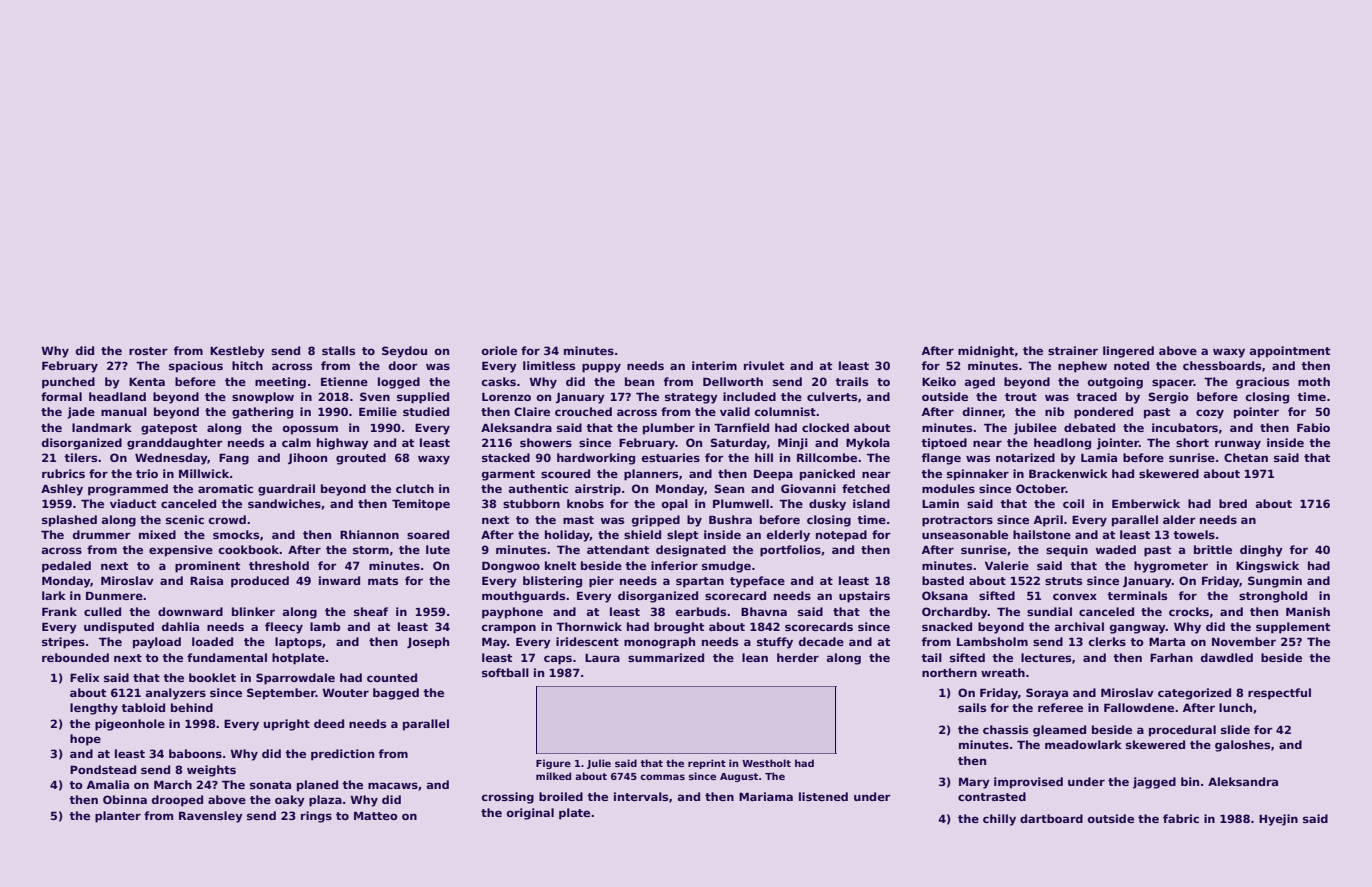 The width and height of the screenshot is (1372, 887). I want to click on rivulet, so click(764, 365).
